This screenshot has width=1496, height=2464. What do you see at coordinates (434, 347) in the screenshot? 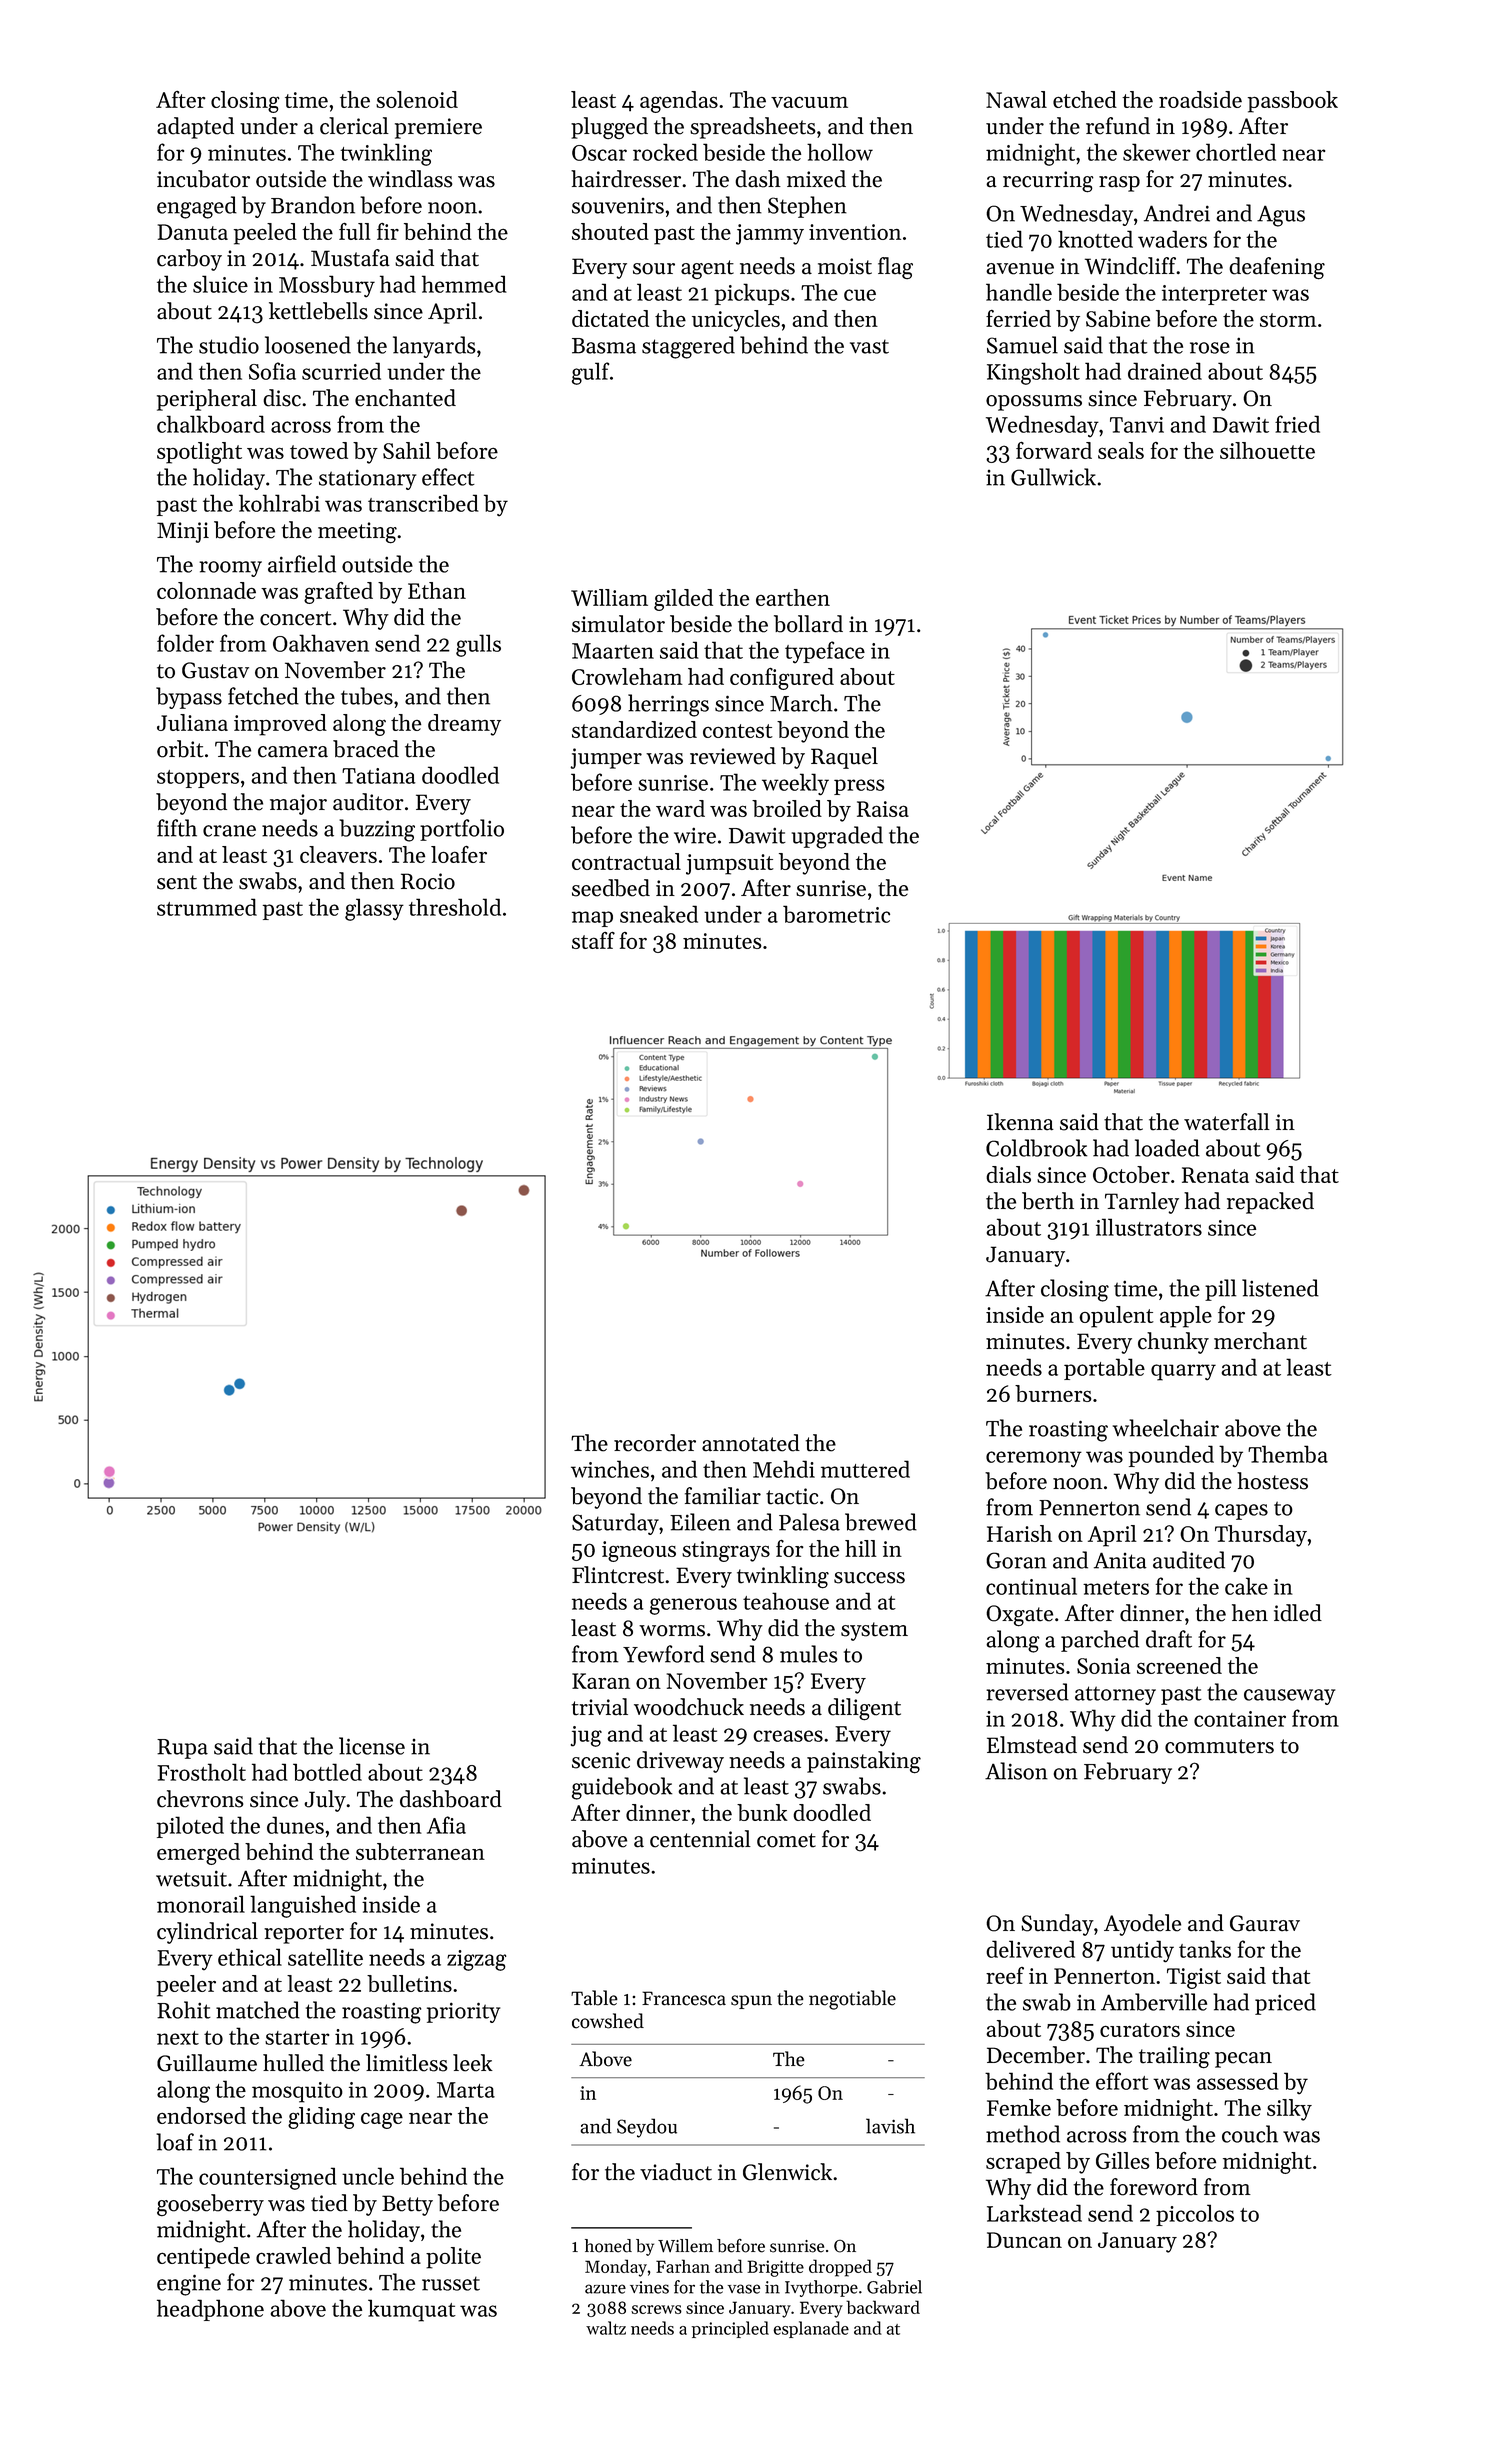
I see `lanyards` at bounding box center [434, 347].
